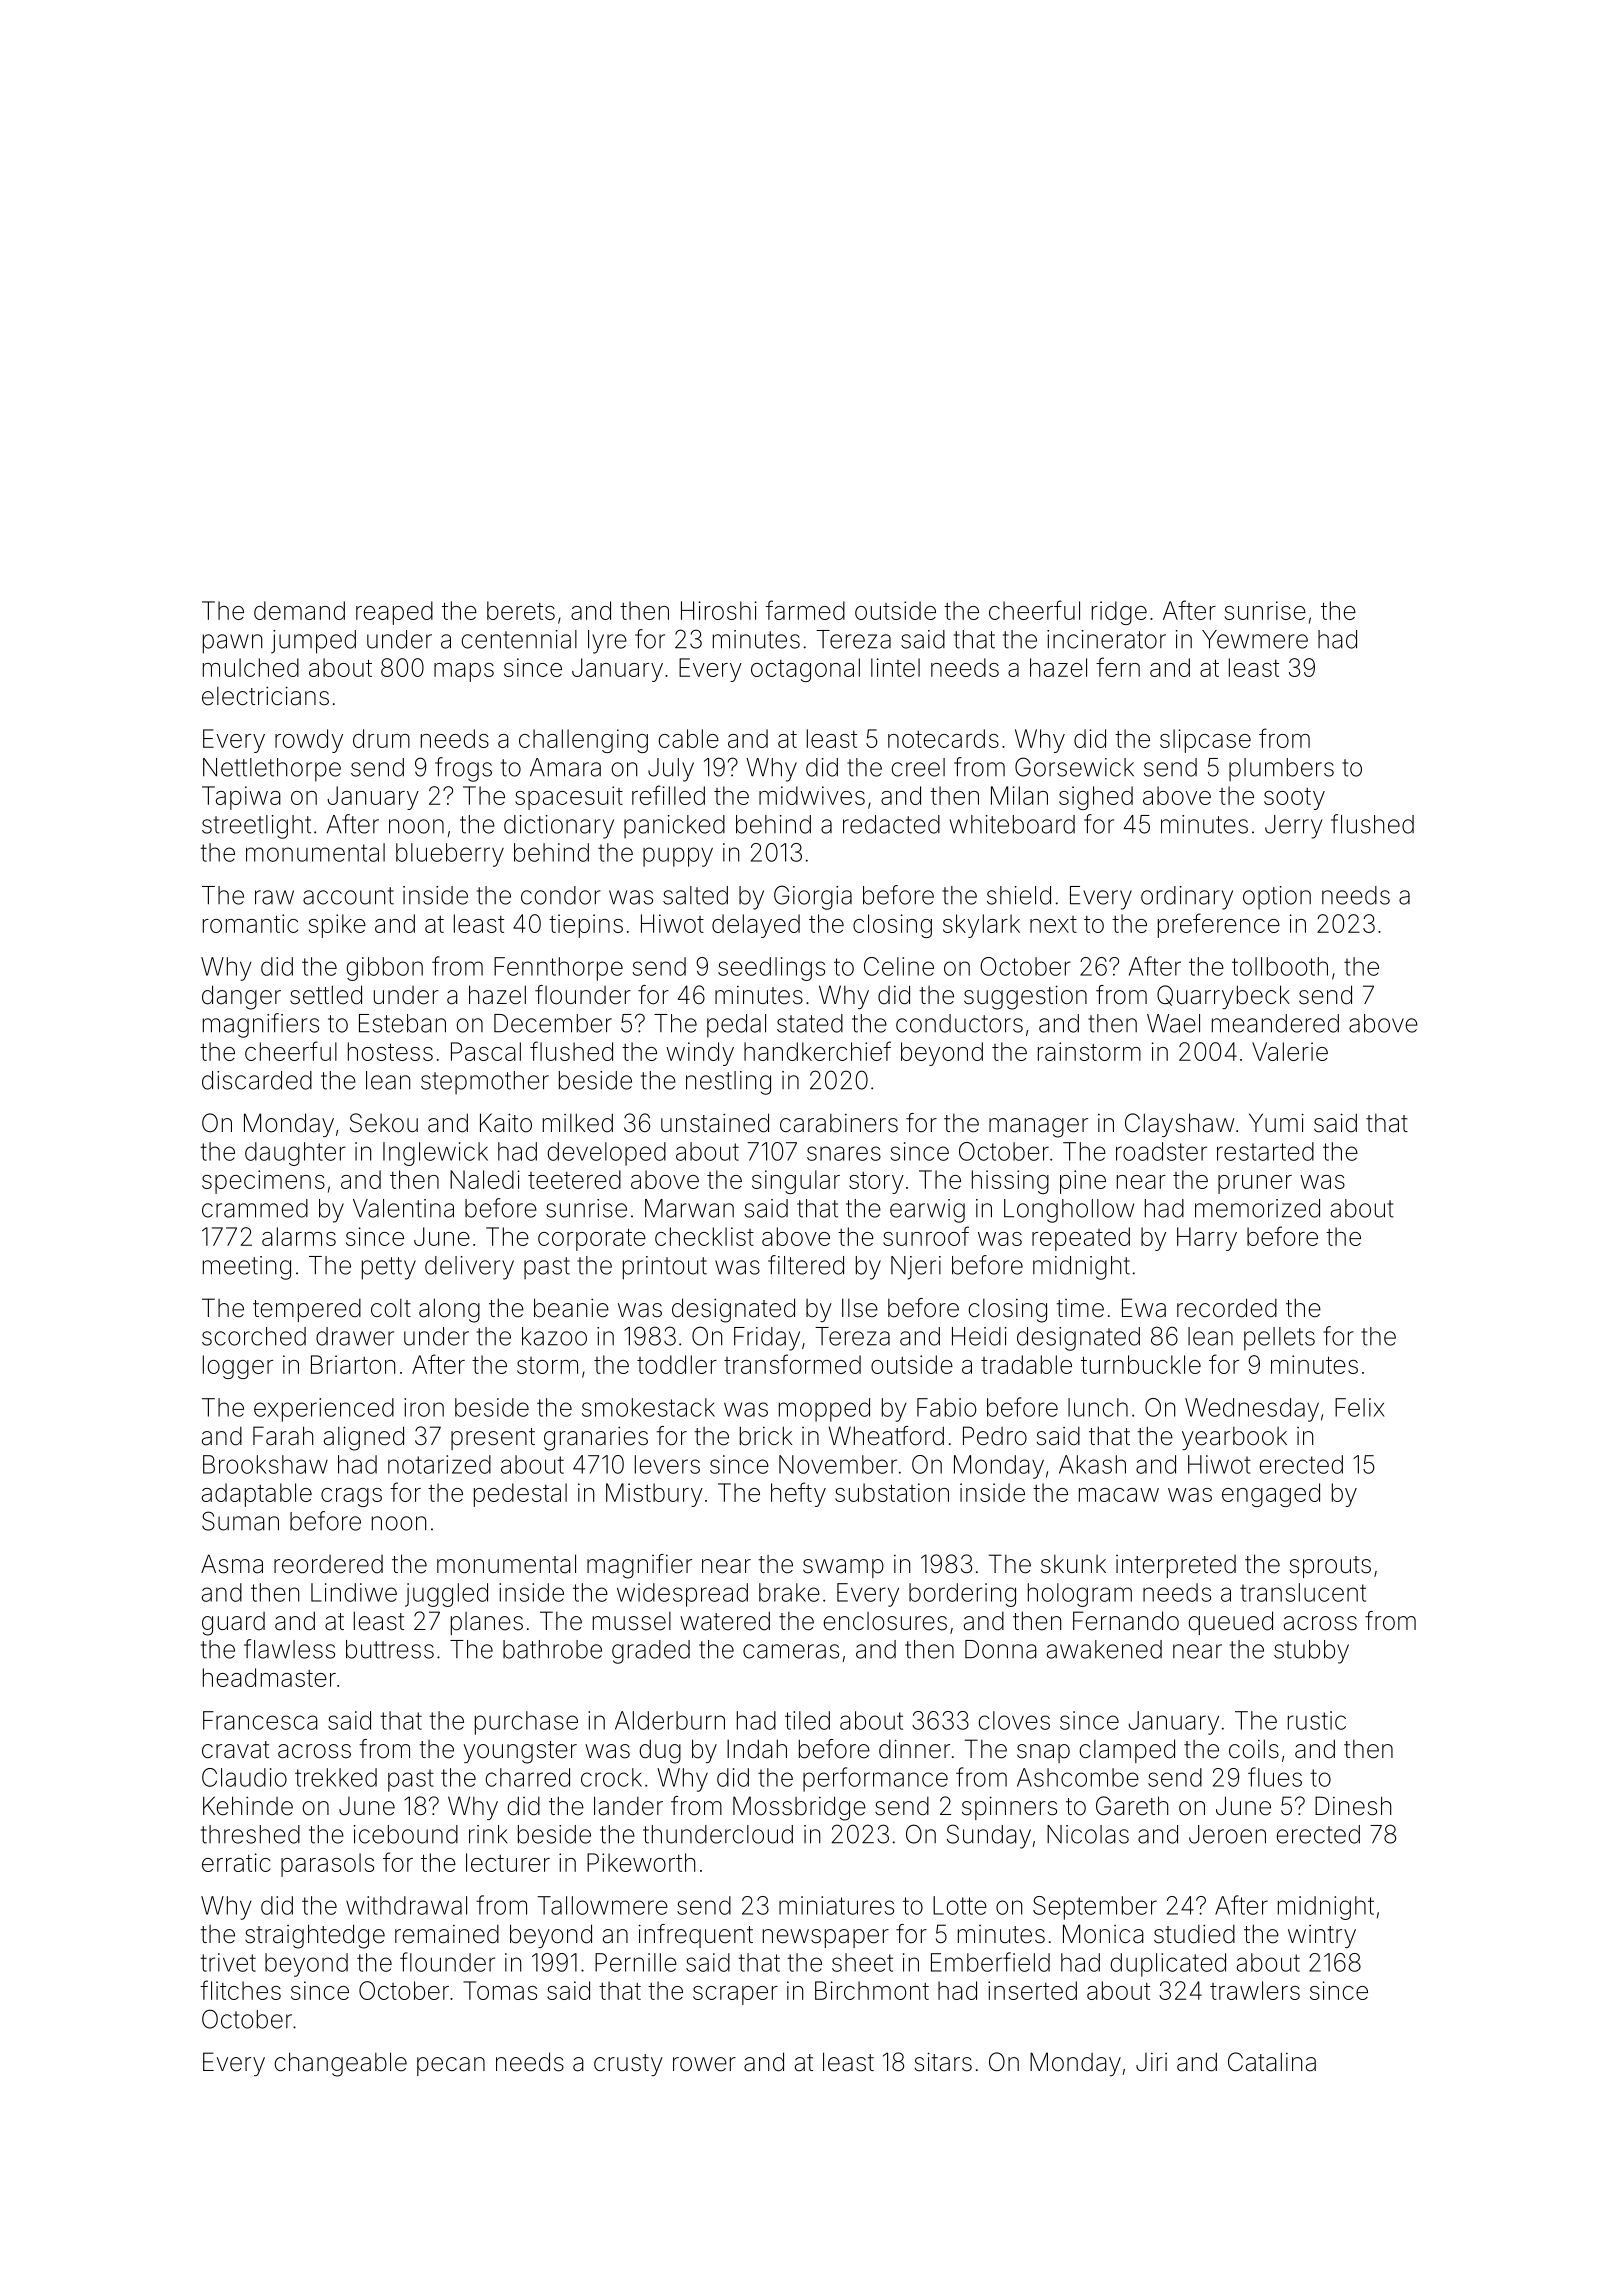  What do you see at coordinates (351, 1497) in the document?
I see `crags` at bounding box center [351, 1497].
